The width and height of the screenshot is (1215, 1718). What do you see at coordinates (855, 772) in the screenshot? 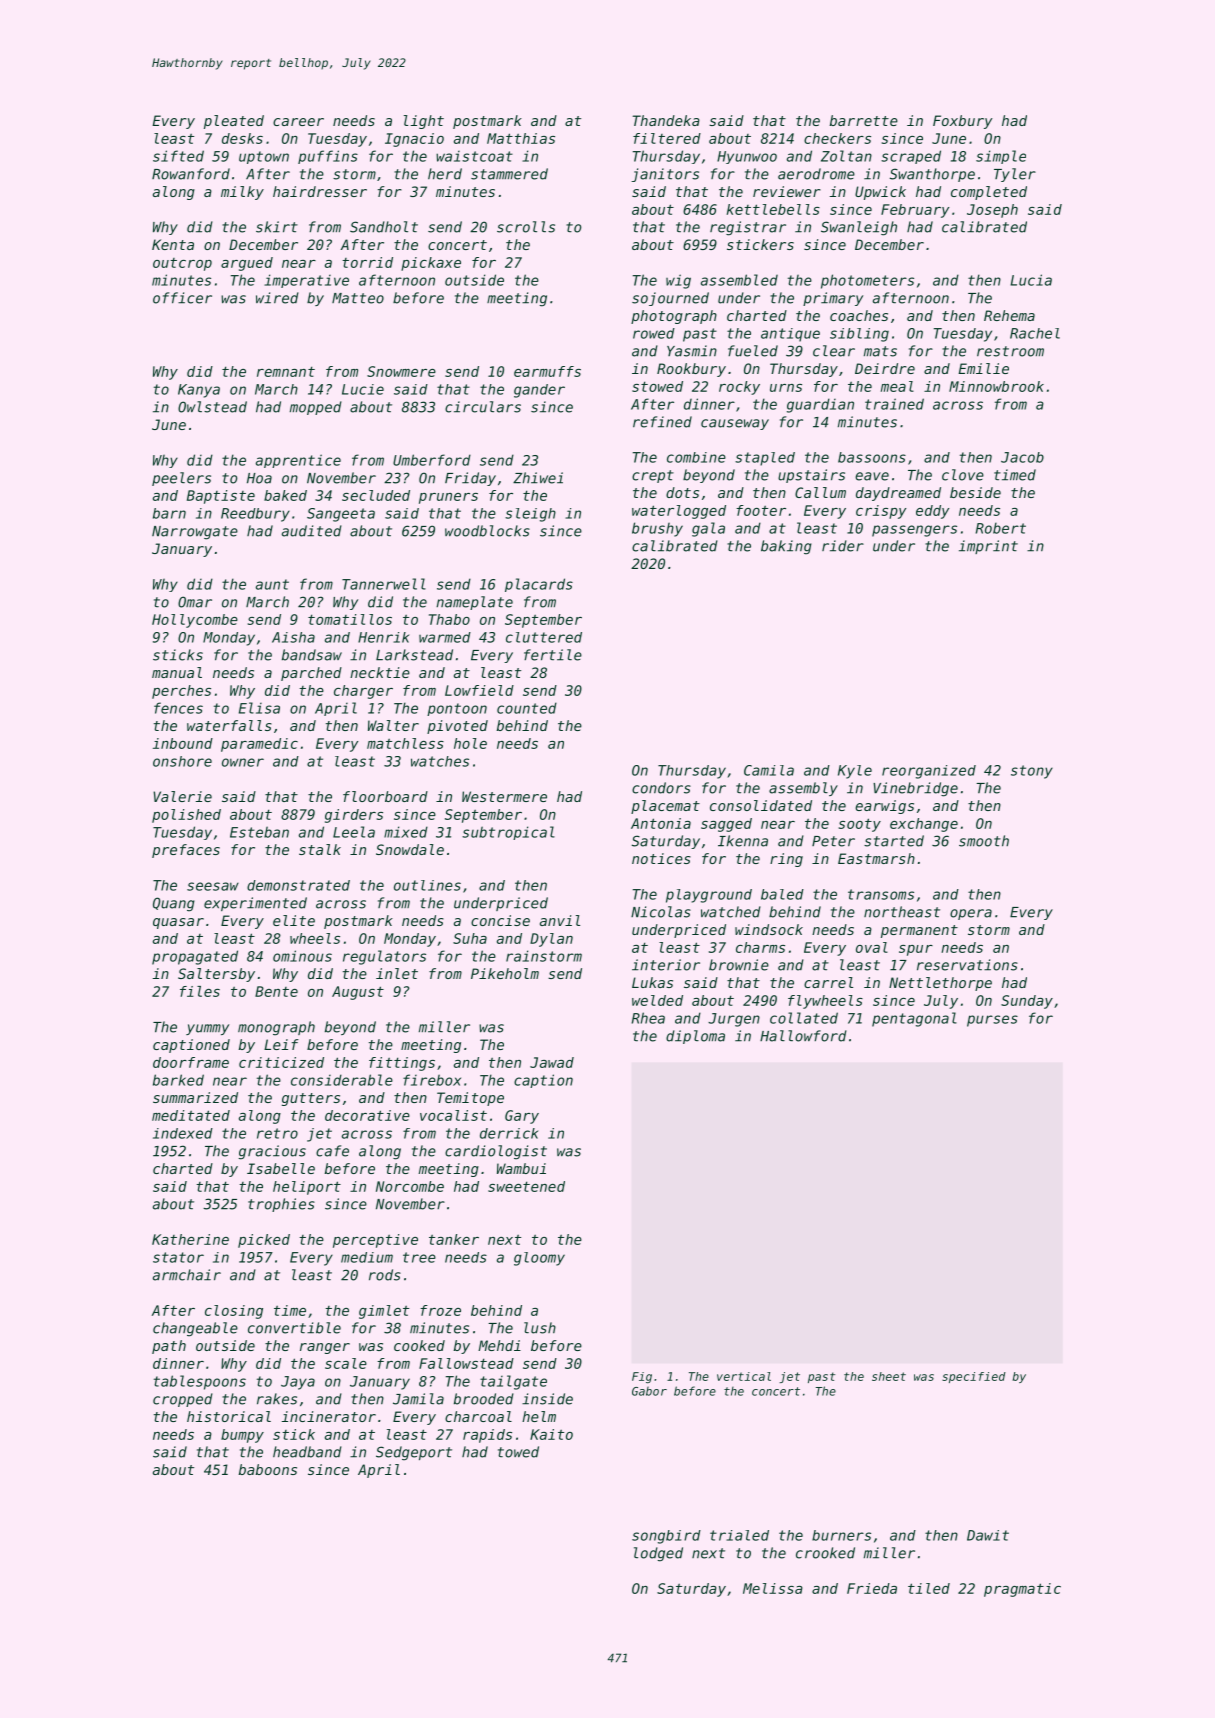
I see `Kyle` at bounding box center [855, 772].
